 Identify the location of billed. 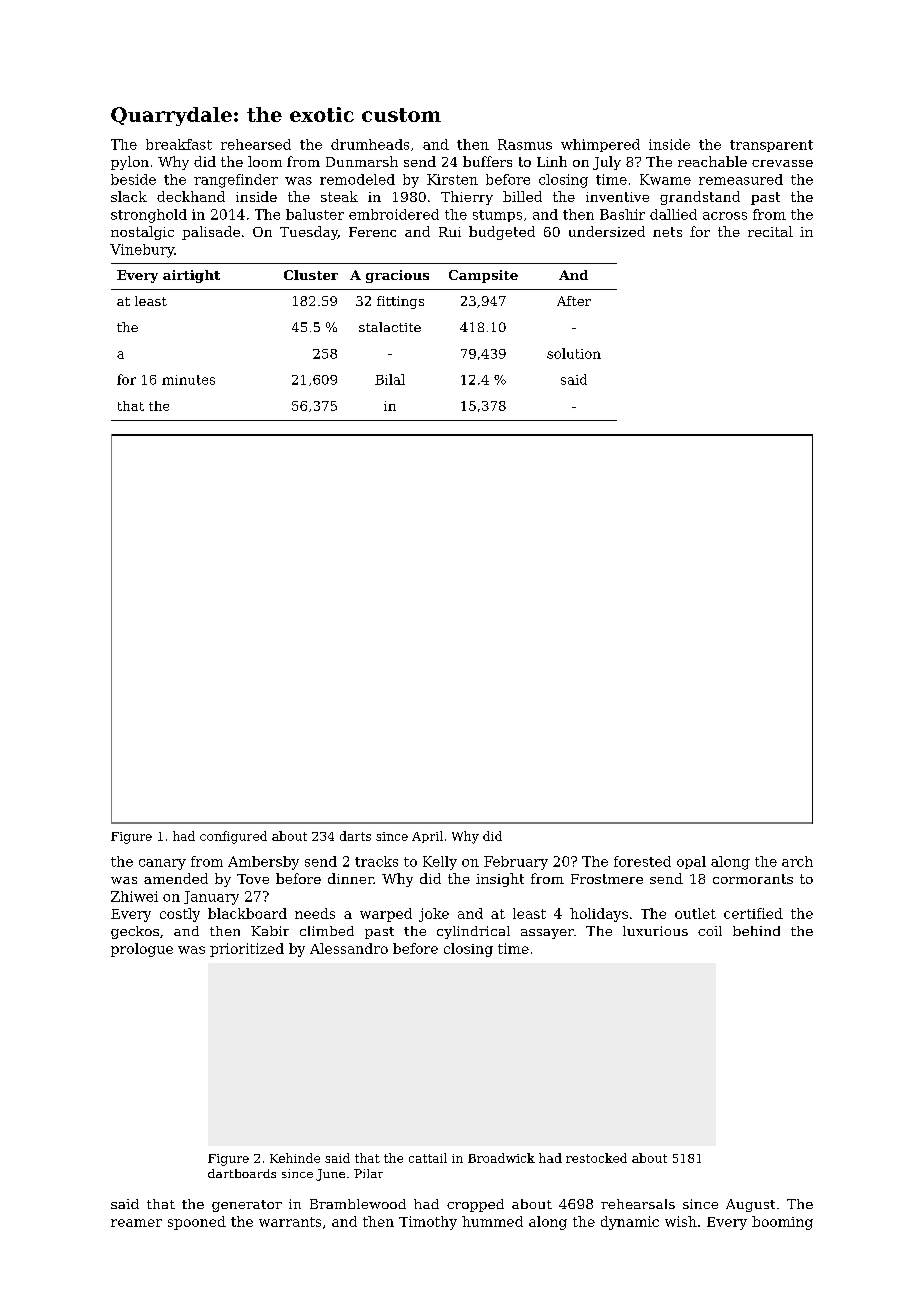
(522, 196).
